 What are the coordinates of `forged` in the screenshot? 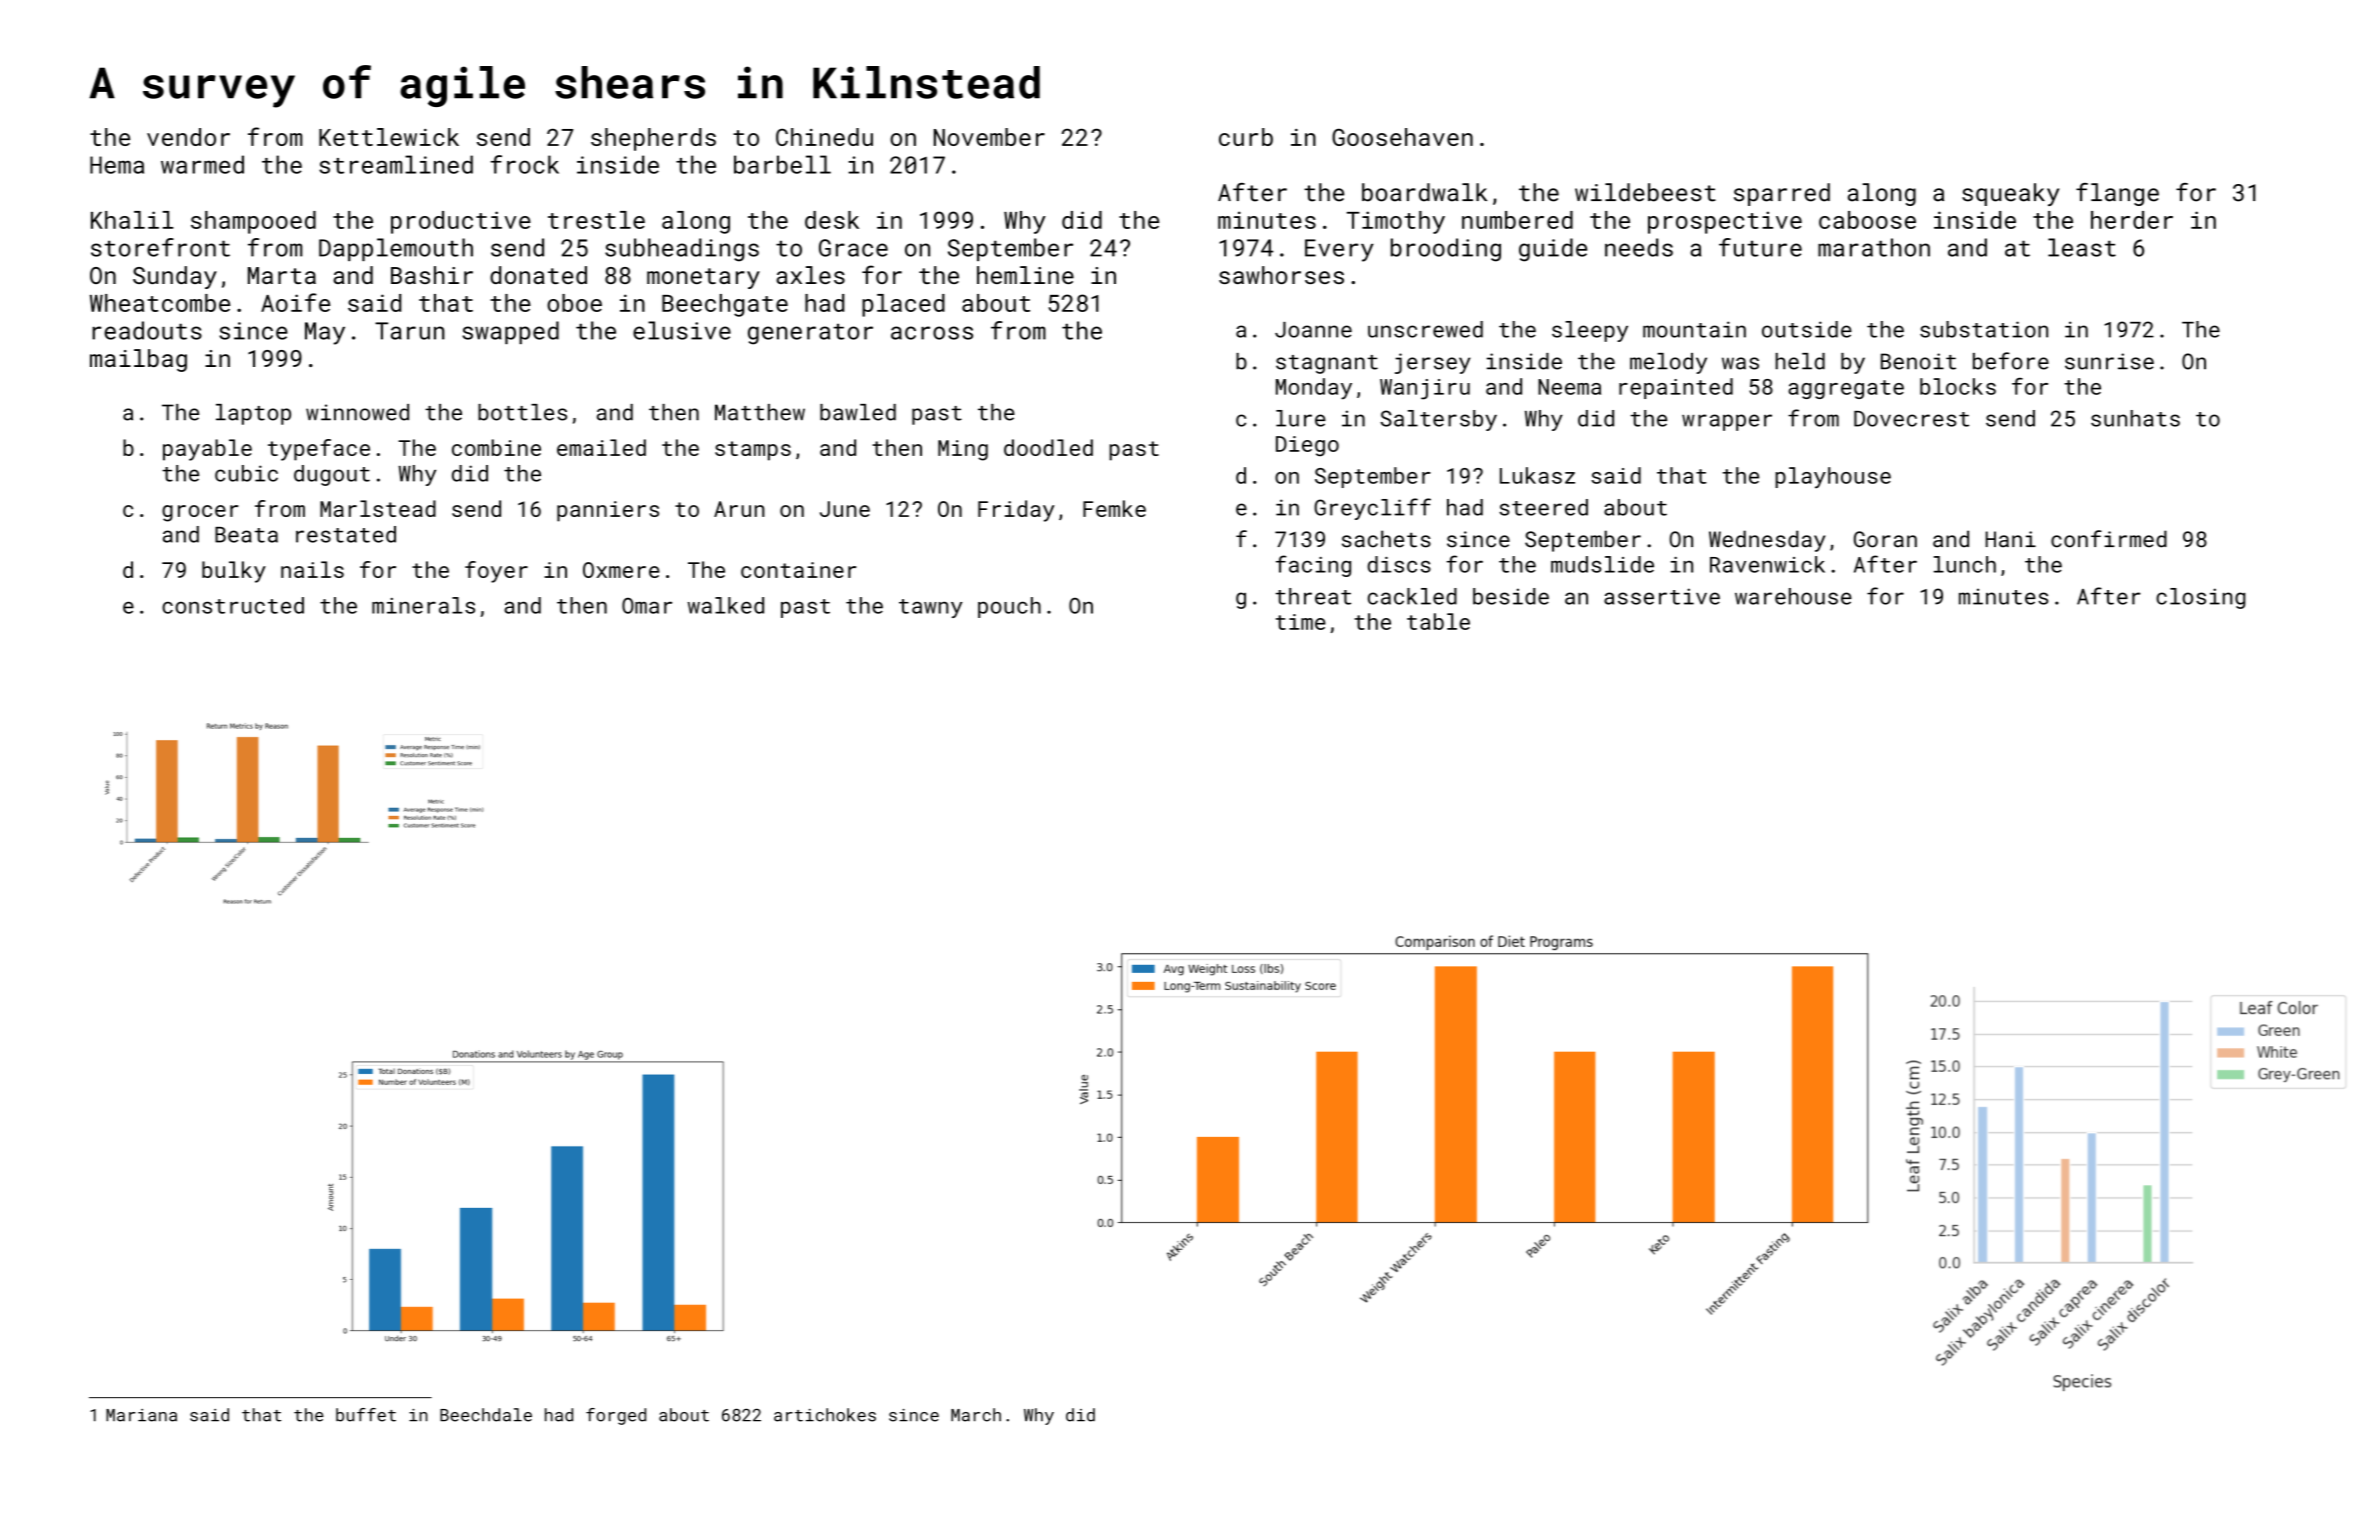 It's located at (616, 1416).
